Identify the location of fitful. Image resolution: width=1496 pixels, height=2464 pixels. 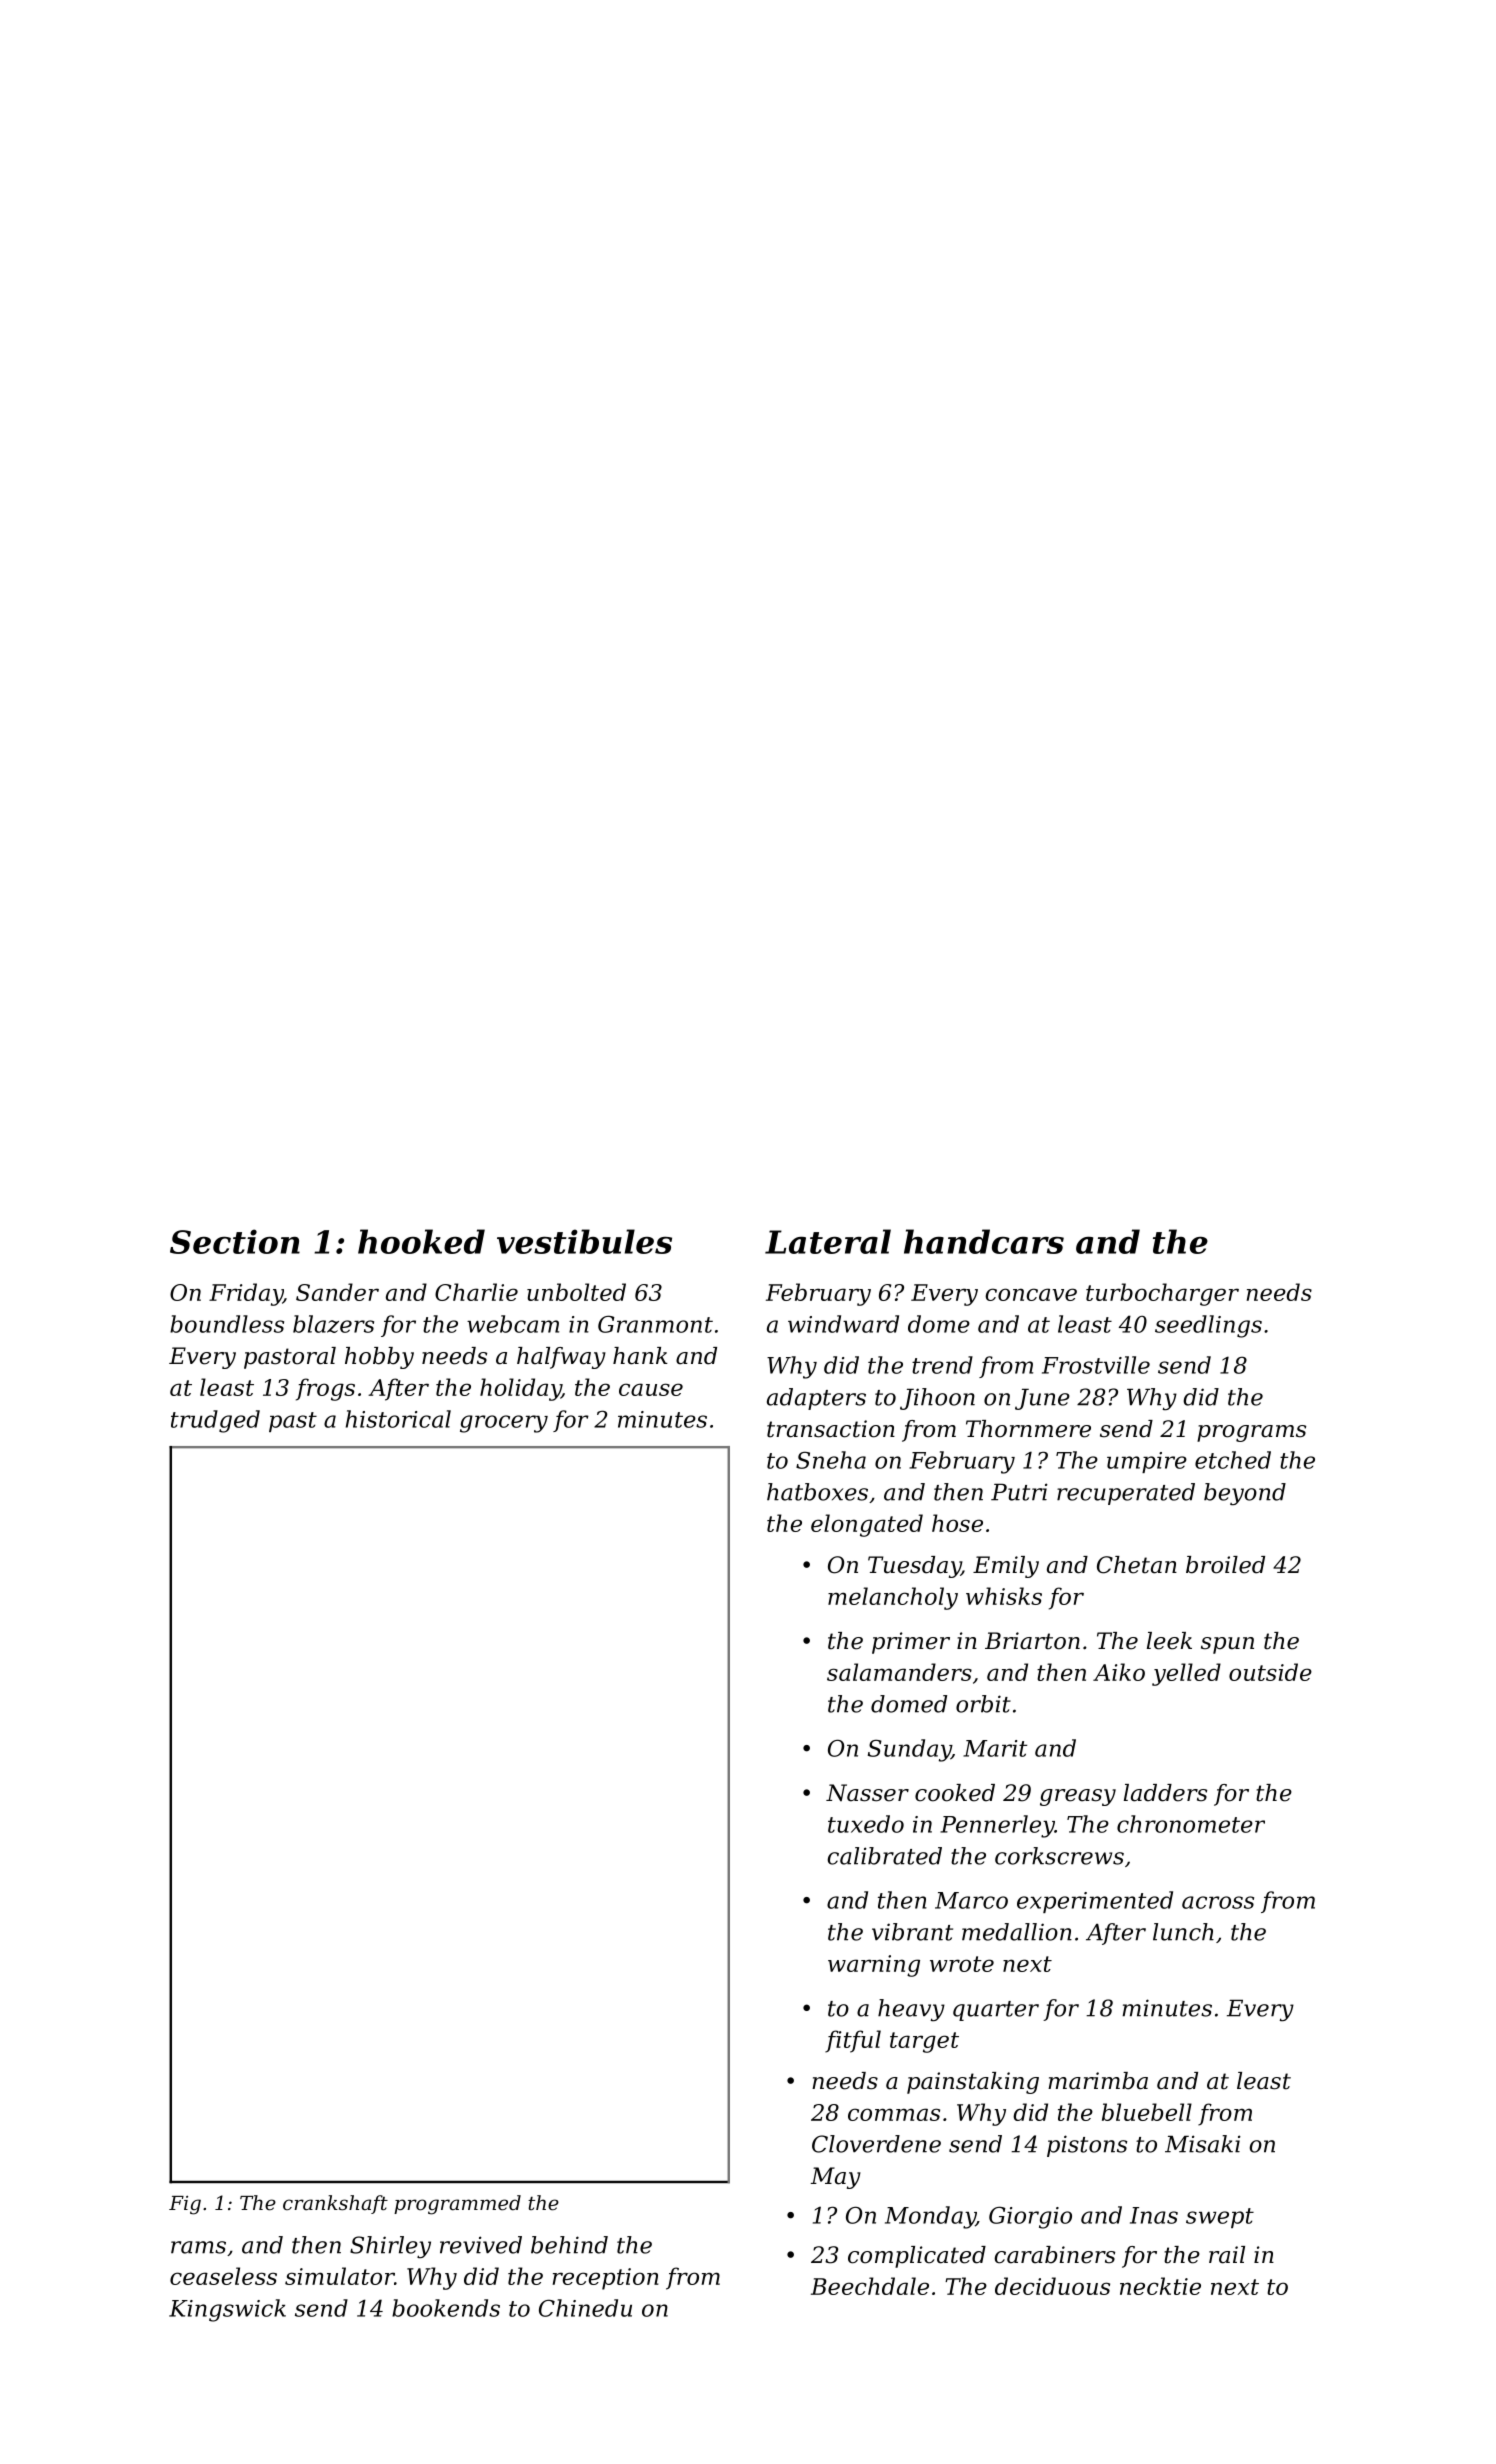
(853, 2041).
